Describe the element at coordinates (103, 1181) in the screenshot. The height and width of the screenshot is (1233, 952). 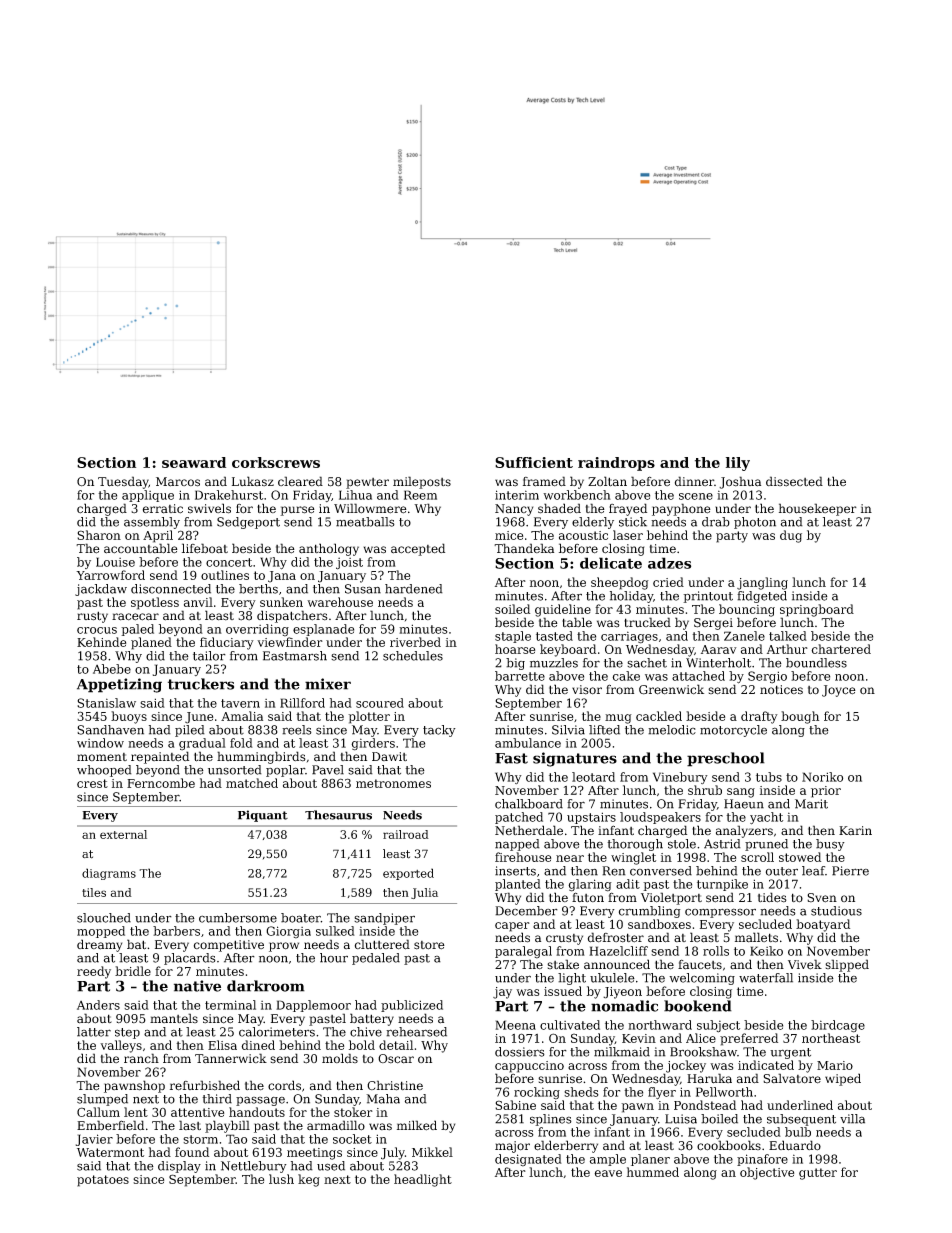
I see `potatoes` at that location.
